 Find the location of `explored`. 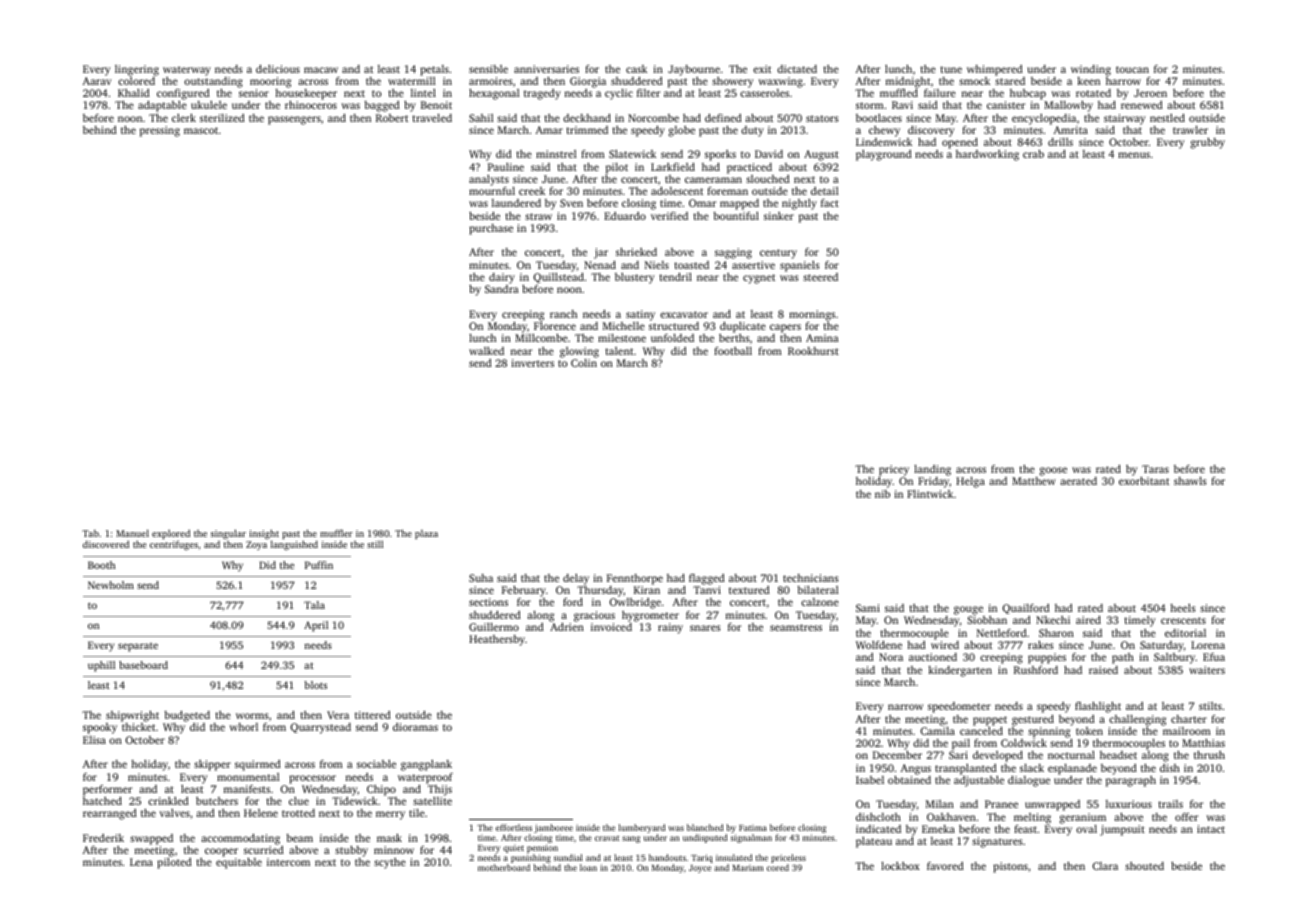

explored is located at coordinates (171, 535).
